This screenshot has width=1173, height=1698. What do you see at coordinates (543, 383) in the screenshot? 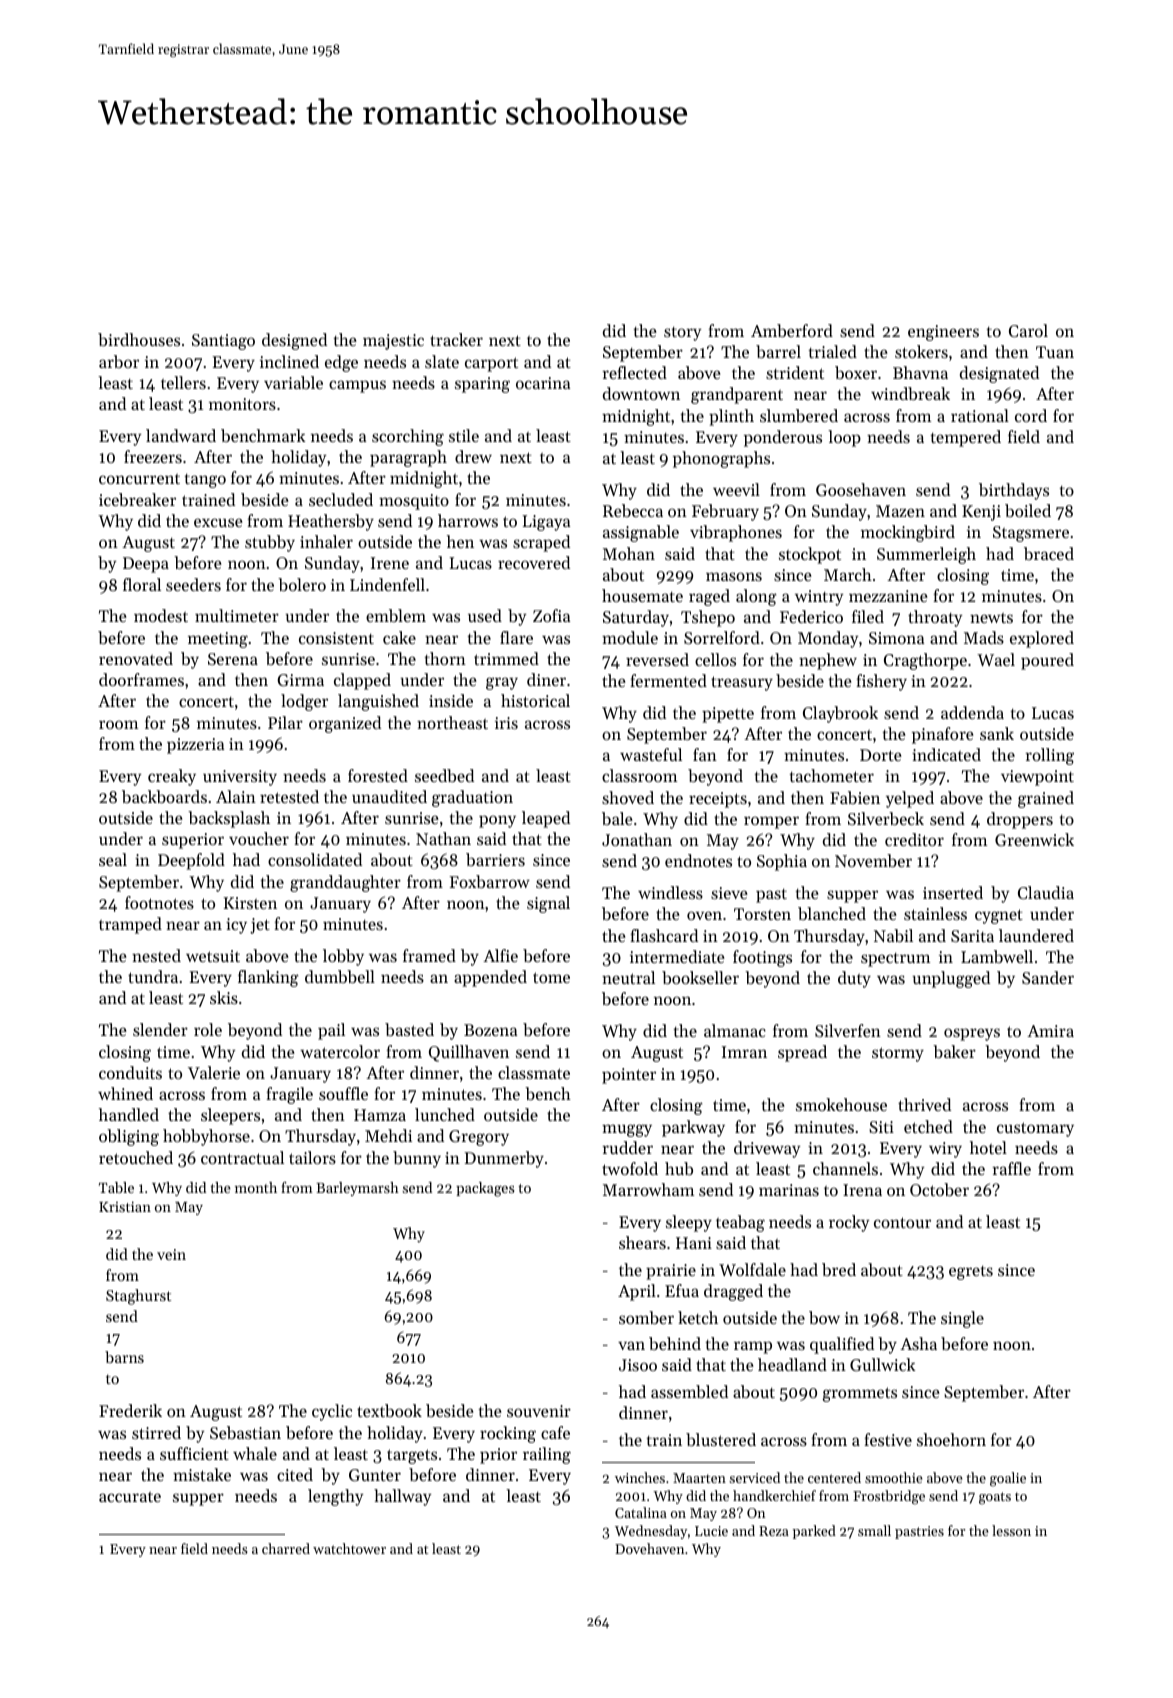
I see `ocarina` at bounding box center [543, 383].
